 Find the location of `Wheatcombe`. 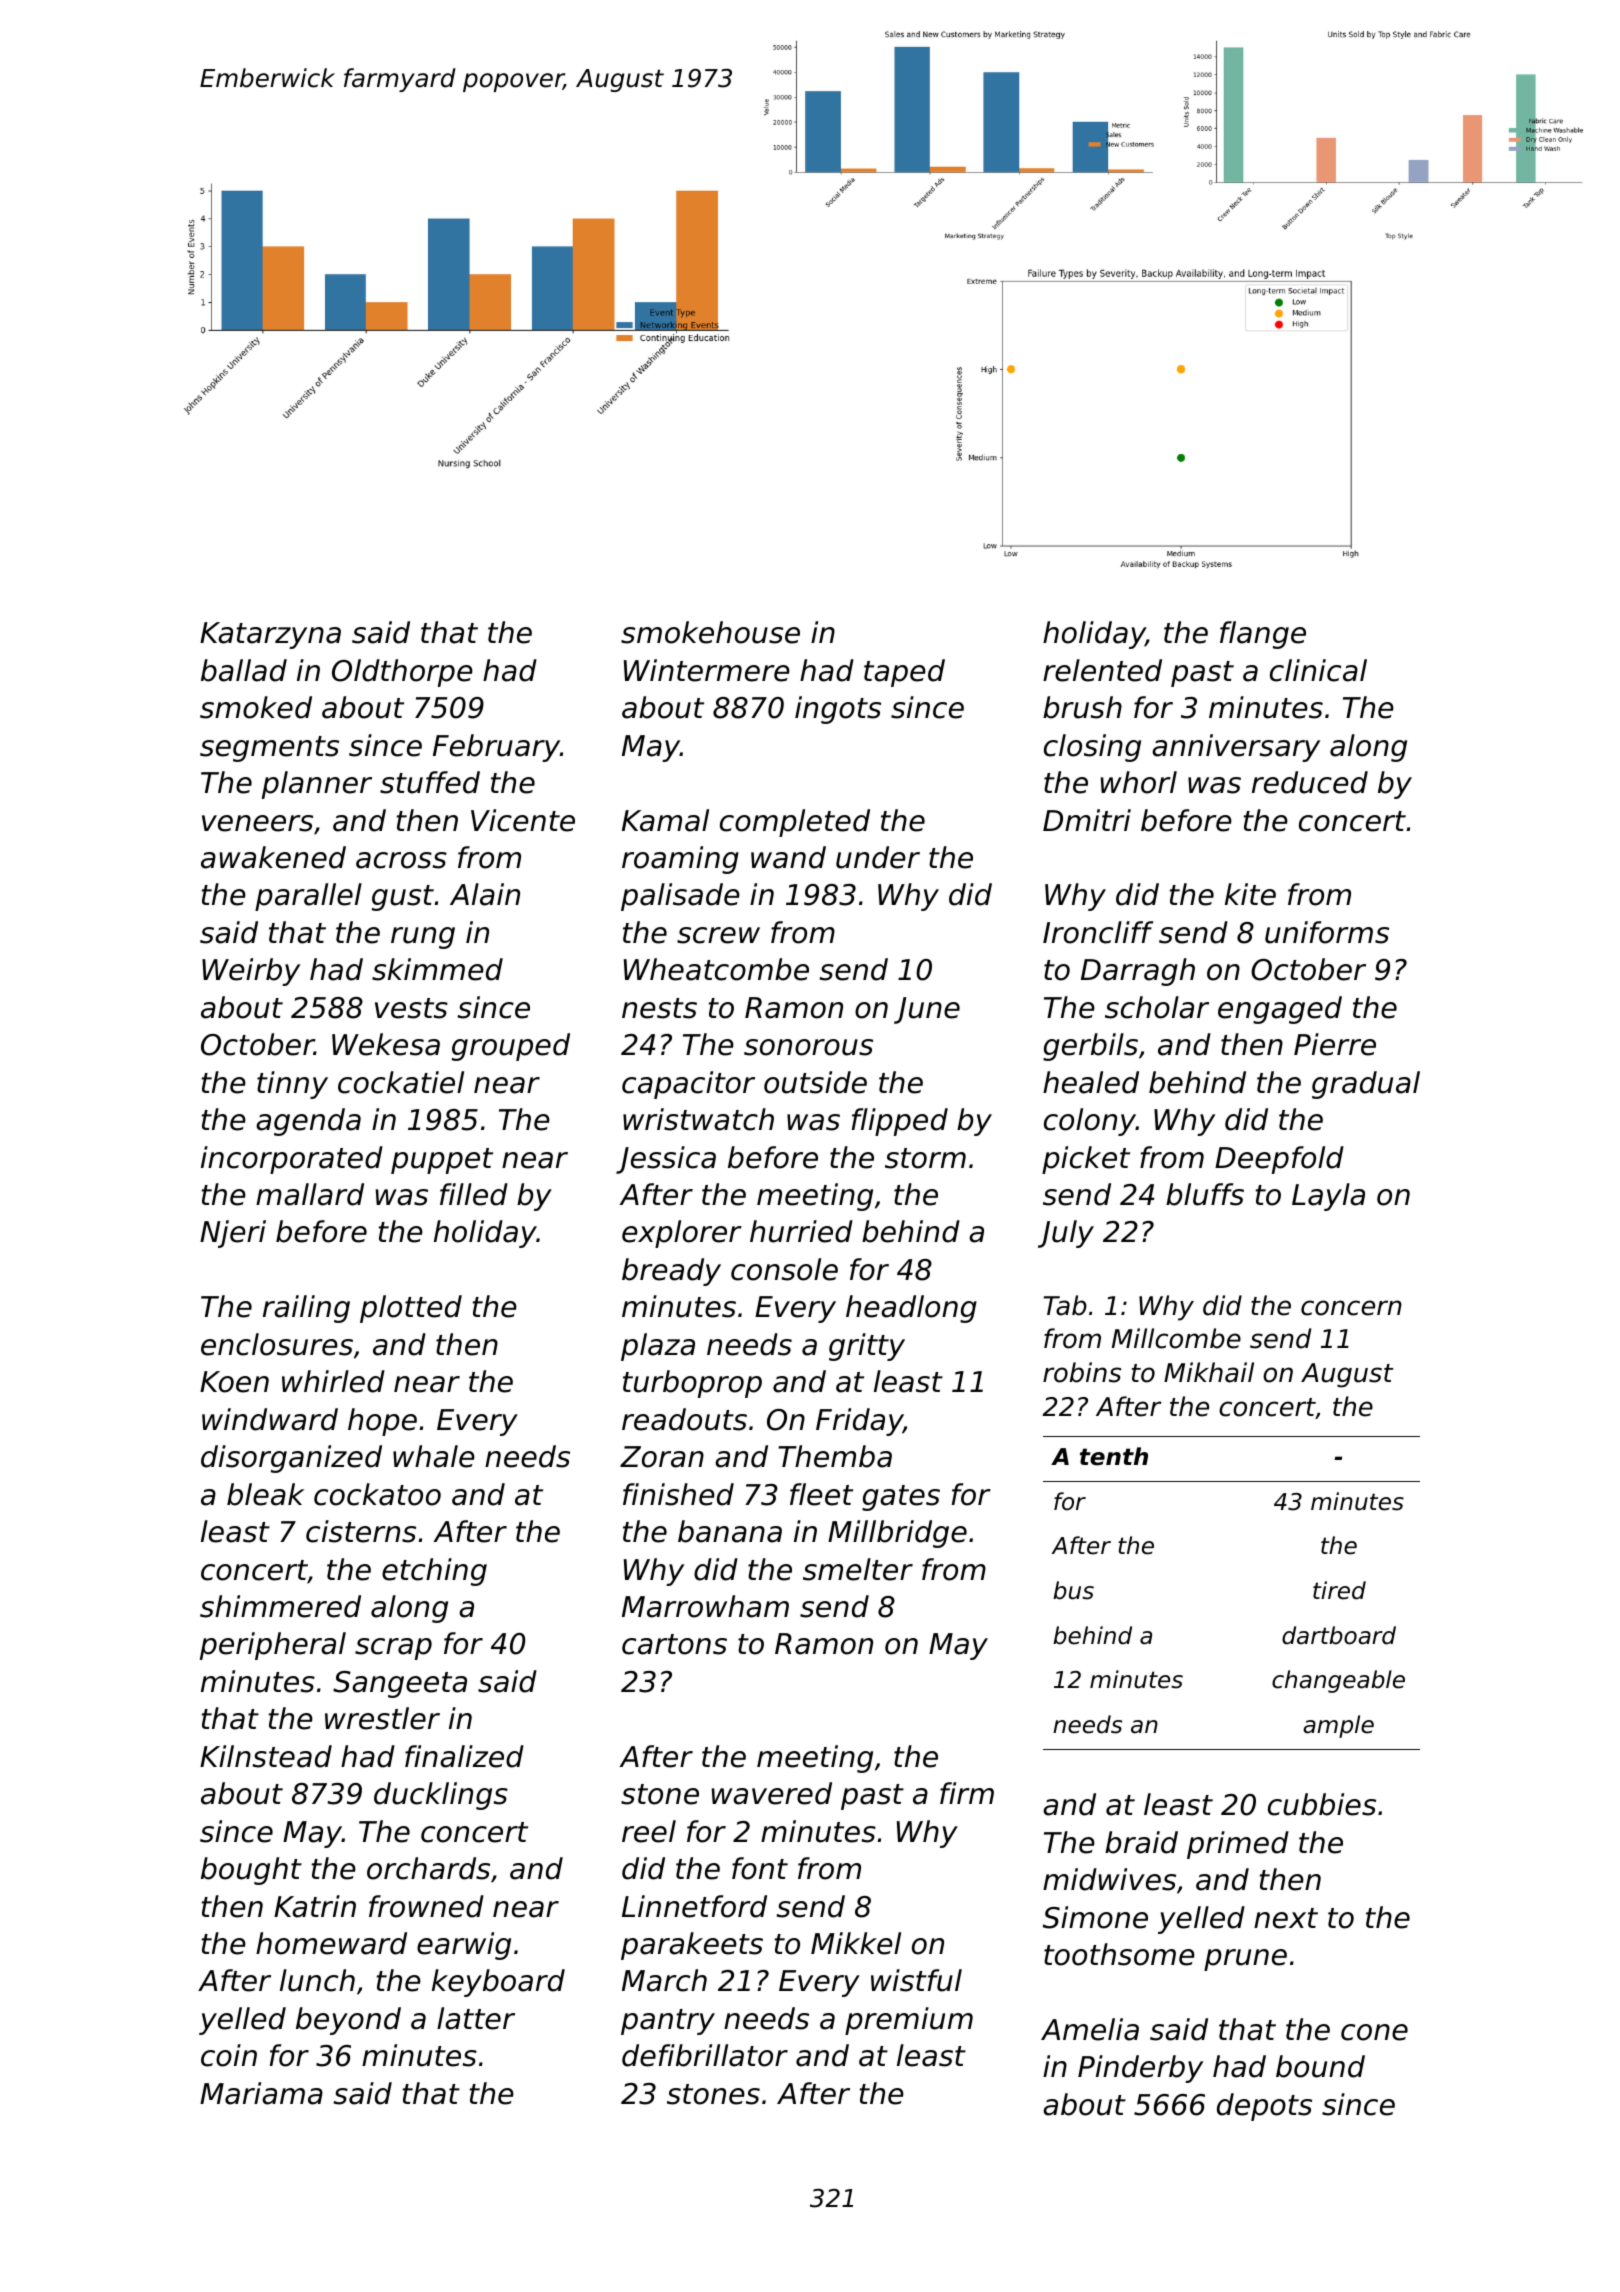

Wheatcombe is located at coordinates (716, 969).
